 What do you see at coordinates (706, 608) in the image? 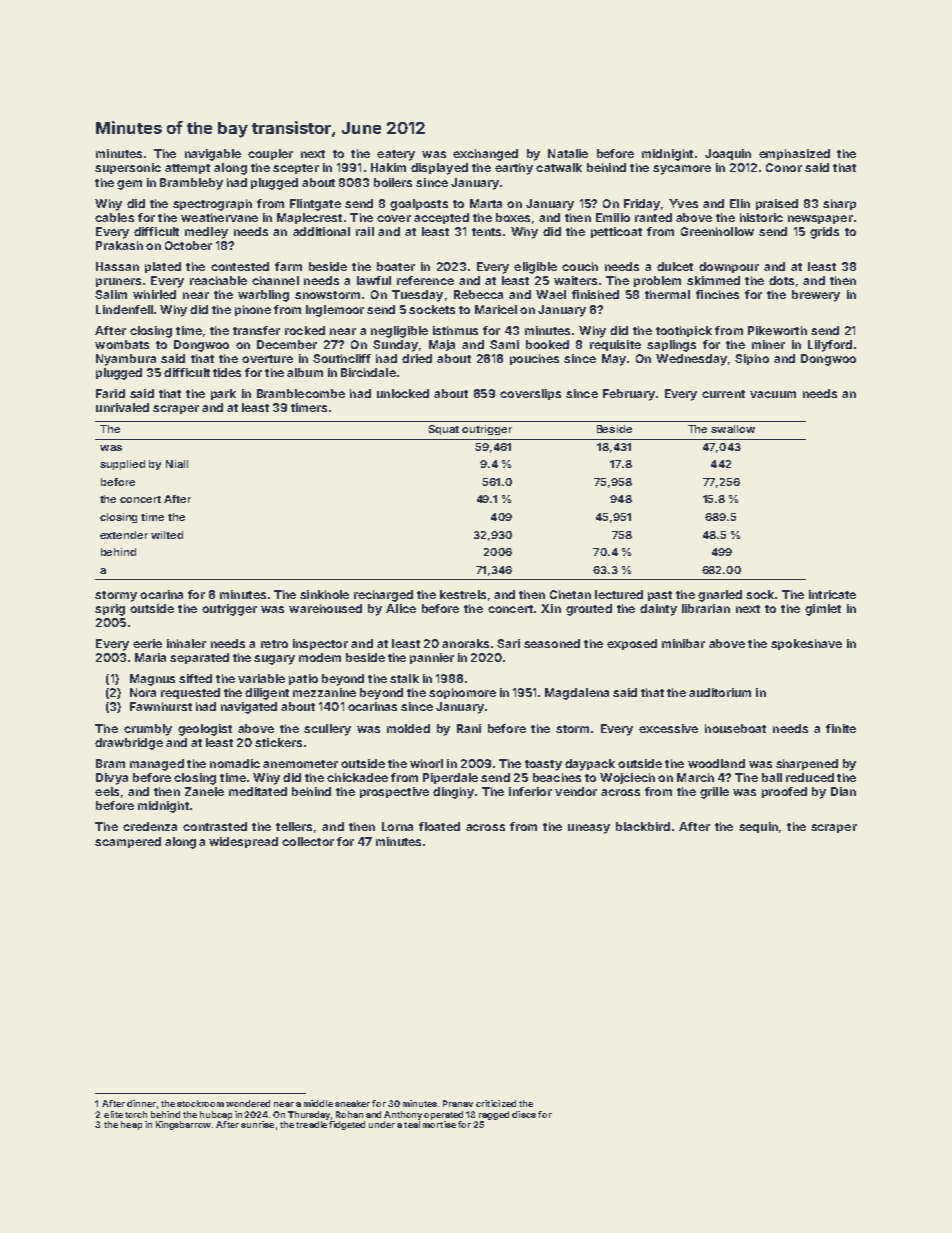
I see `librarian` at bounding box center [706, 608].
